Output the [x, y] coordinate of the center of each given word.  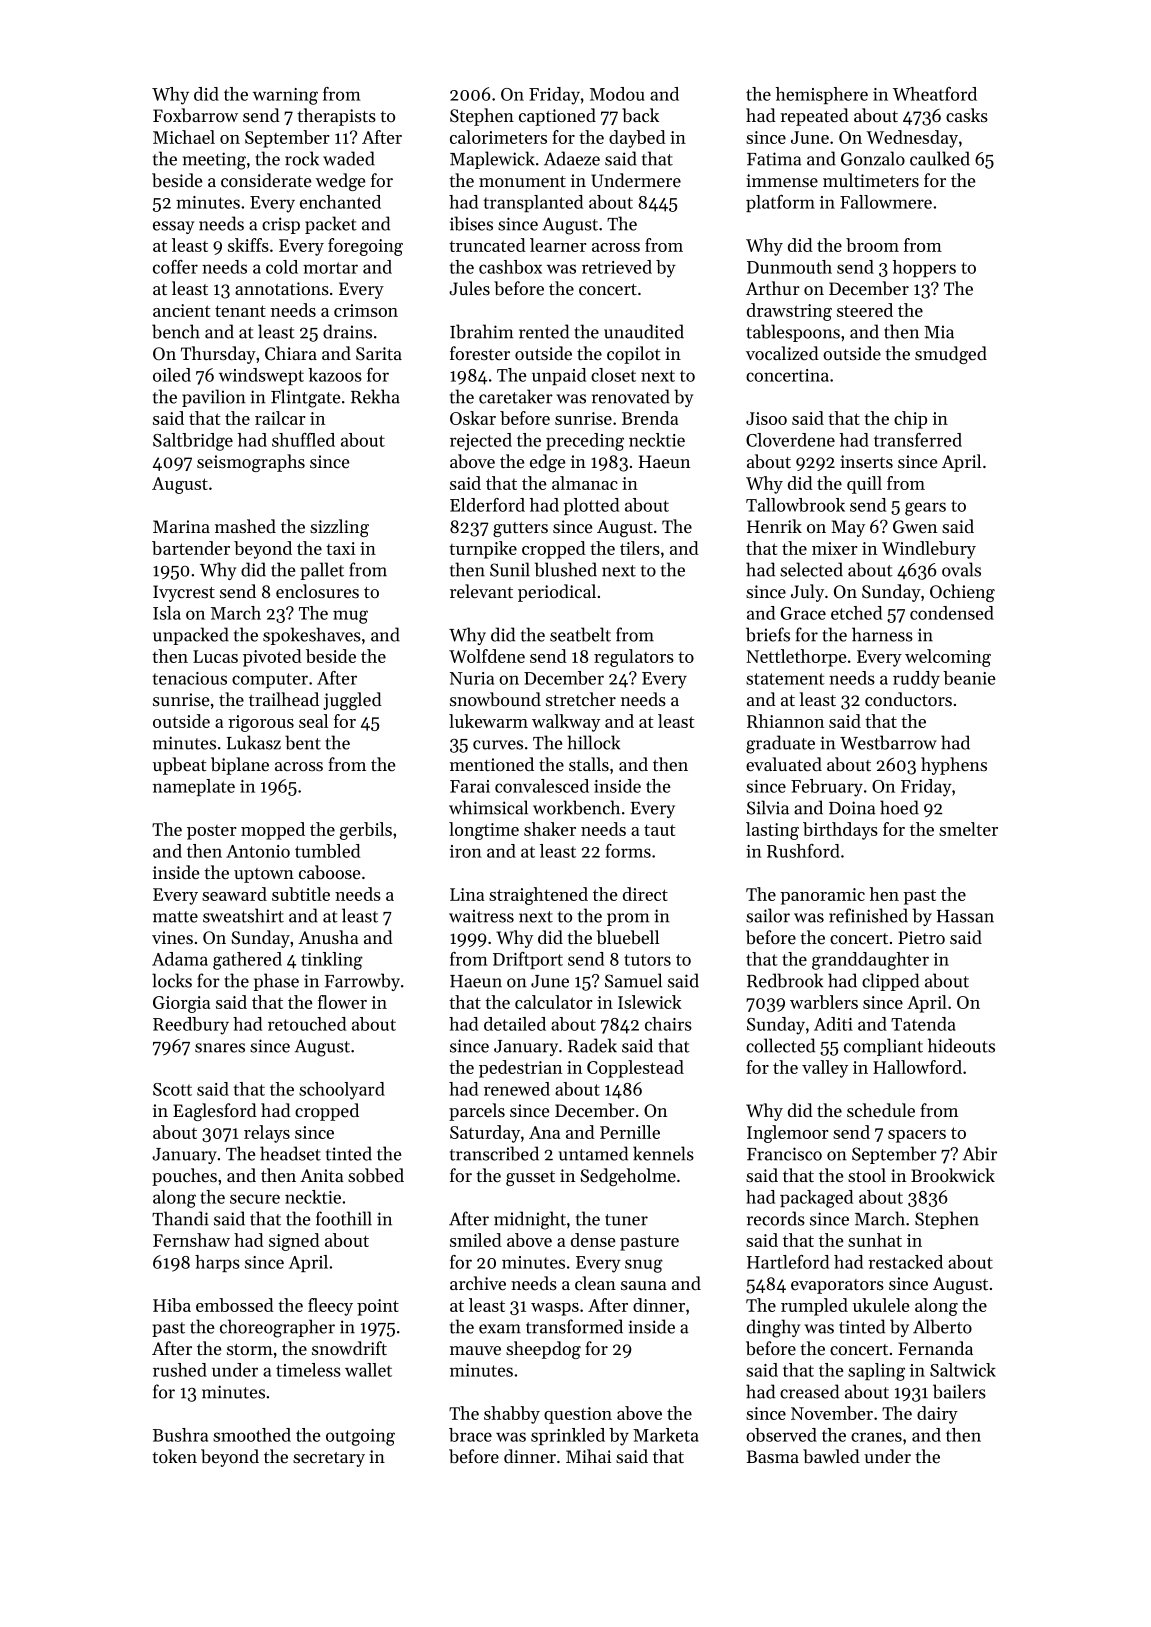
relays [267, 1134]
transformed [574, 1326]
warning [285, 96]
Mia [939, 332]
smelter [968, 829]
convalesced [542, 786]
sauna [644, 1285]
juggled [352, 701]
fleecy [330, 1307]
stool [867, 1175]
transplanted [533, 203]
